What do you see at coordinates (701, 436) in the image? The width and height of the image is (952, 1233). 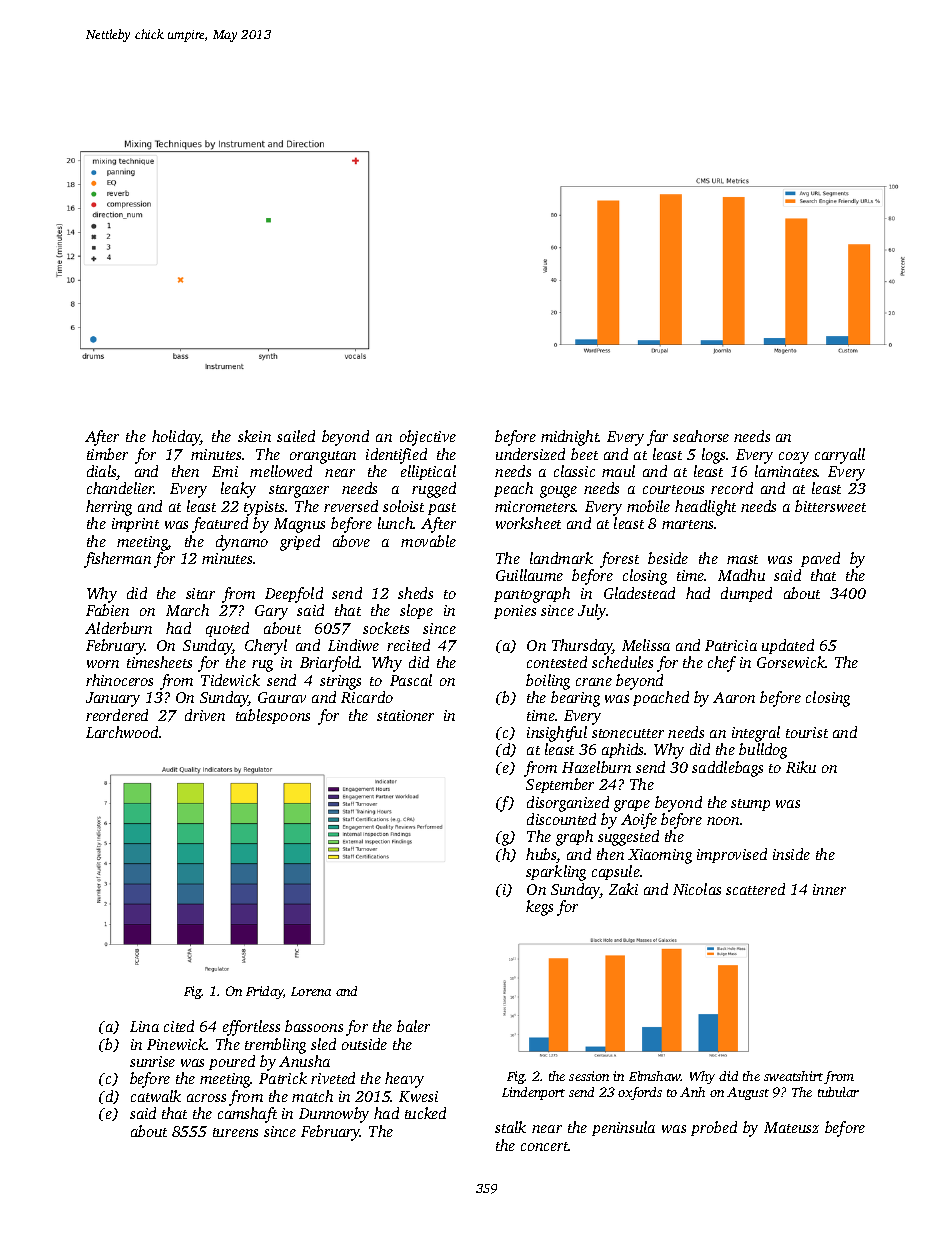 I see `seahorse` at bounding box center [701, 436].
